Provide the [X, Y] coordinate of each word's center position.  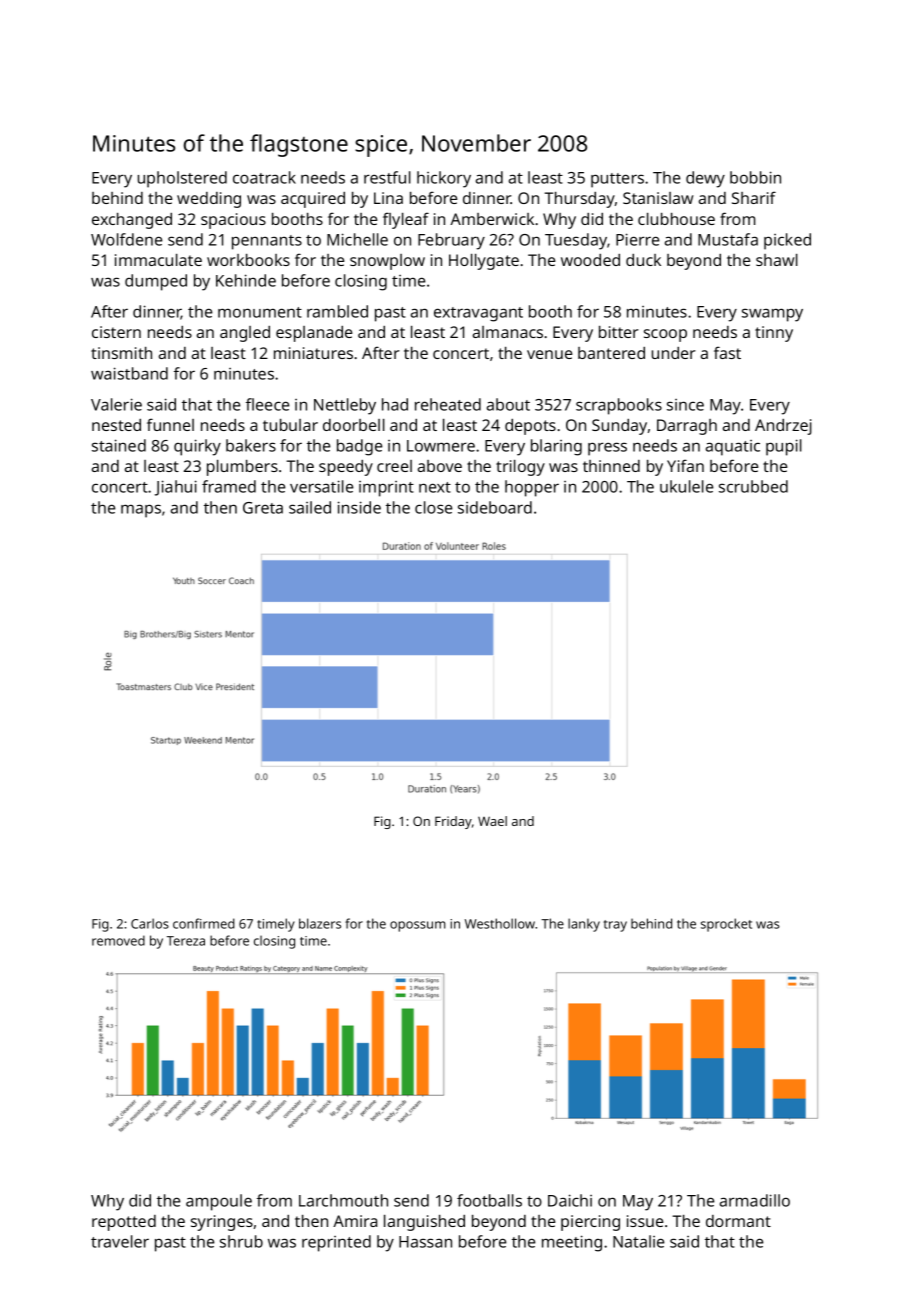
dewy [705, 179]
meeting [572, 1243]
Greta [263, 508]
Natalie [638, 1241]
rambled [337, 311]
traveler [120, 1241]
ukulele [686, 486]
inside [359, 507]
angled [245, 334]
